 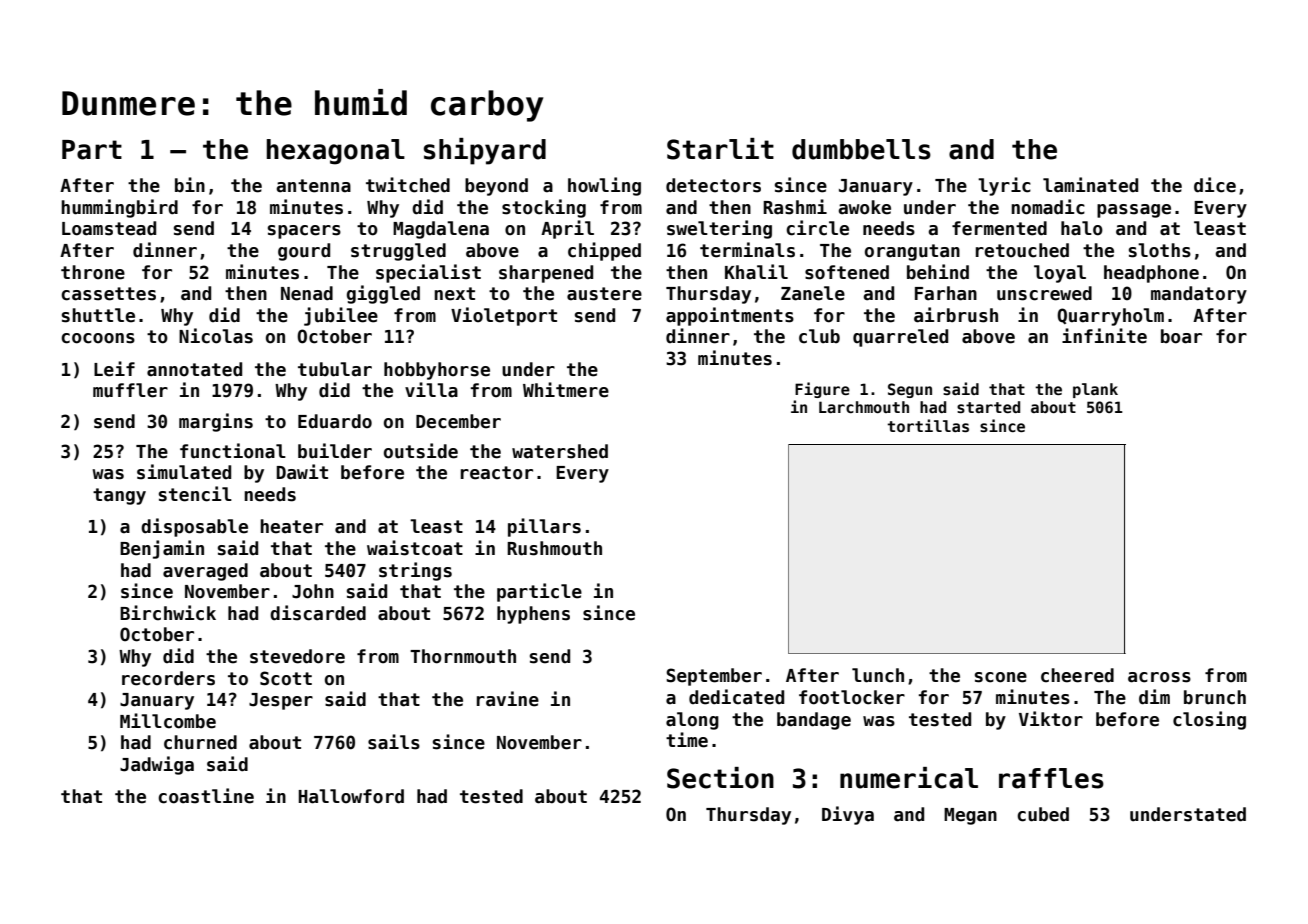 I want to click on Divya, so click(x=848, y=815).
